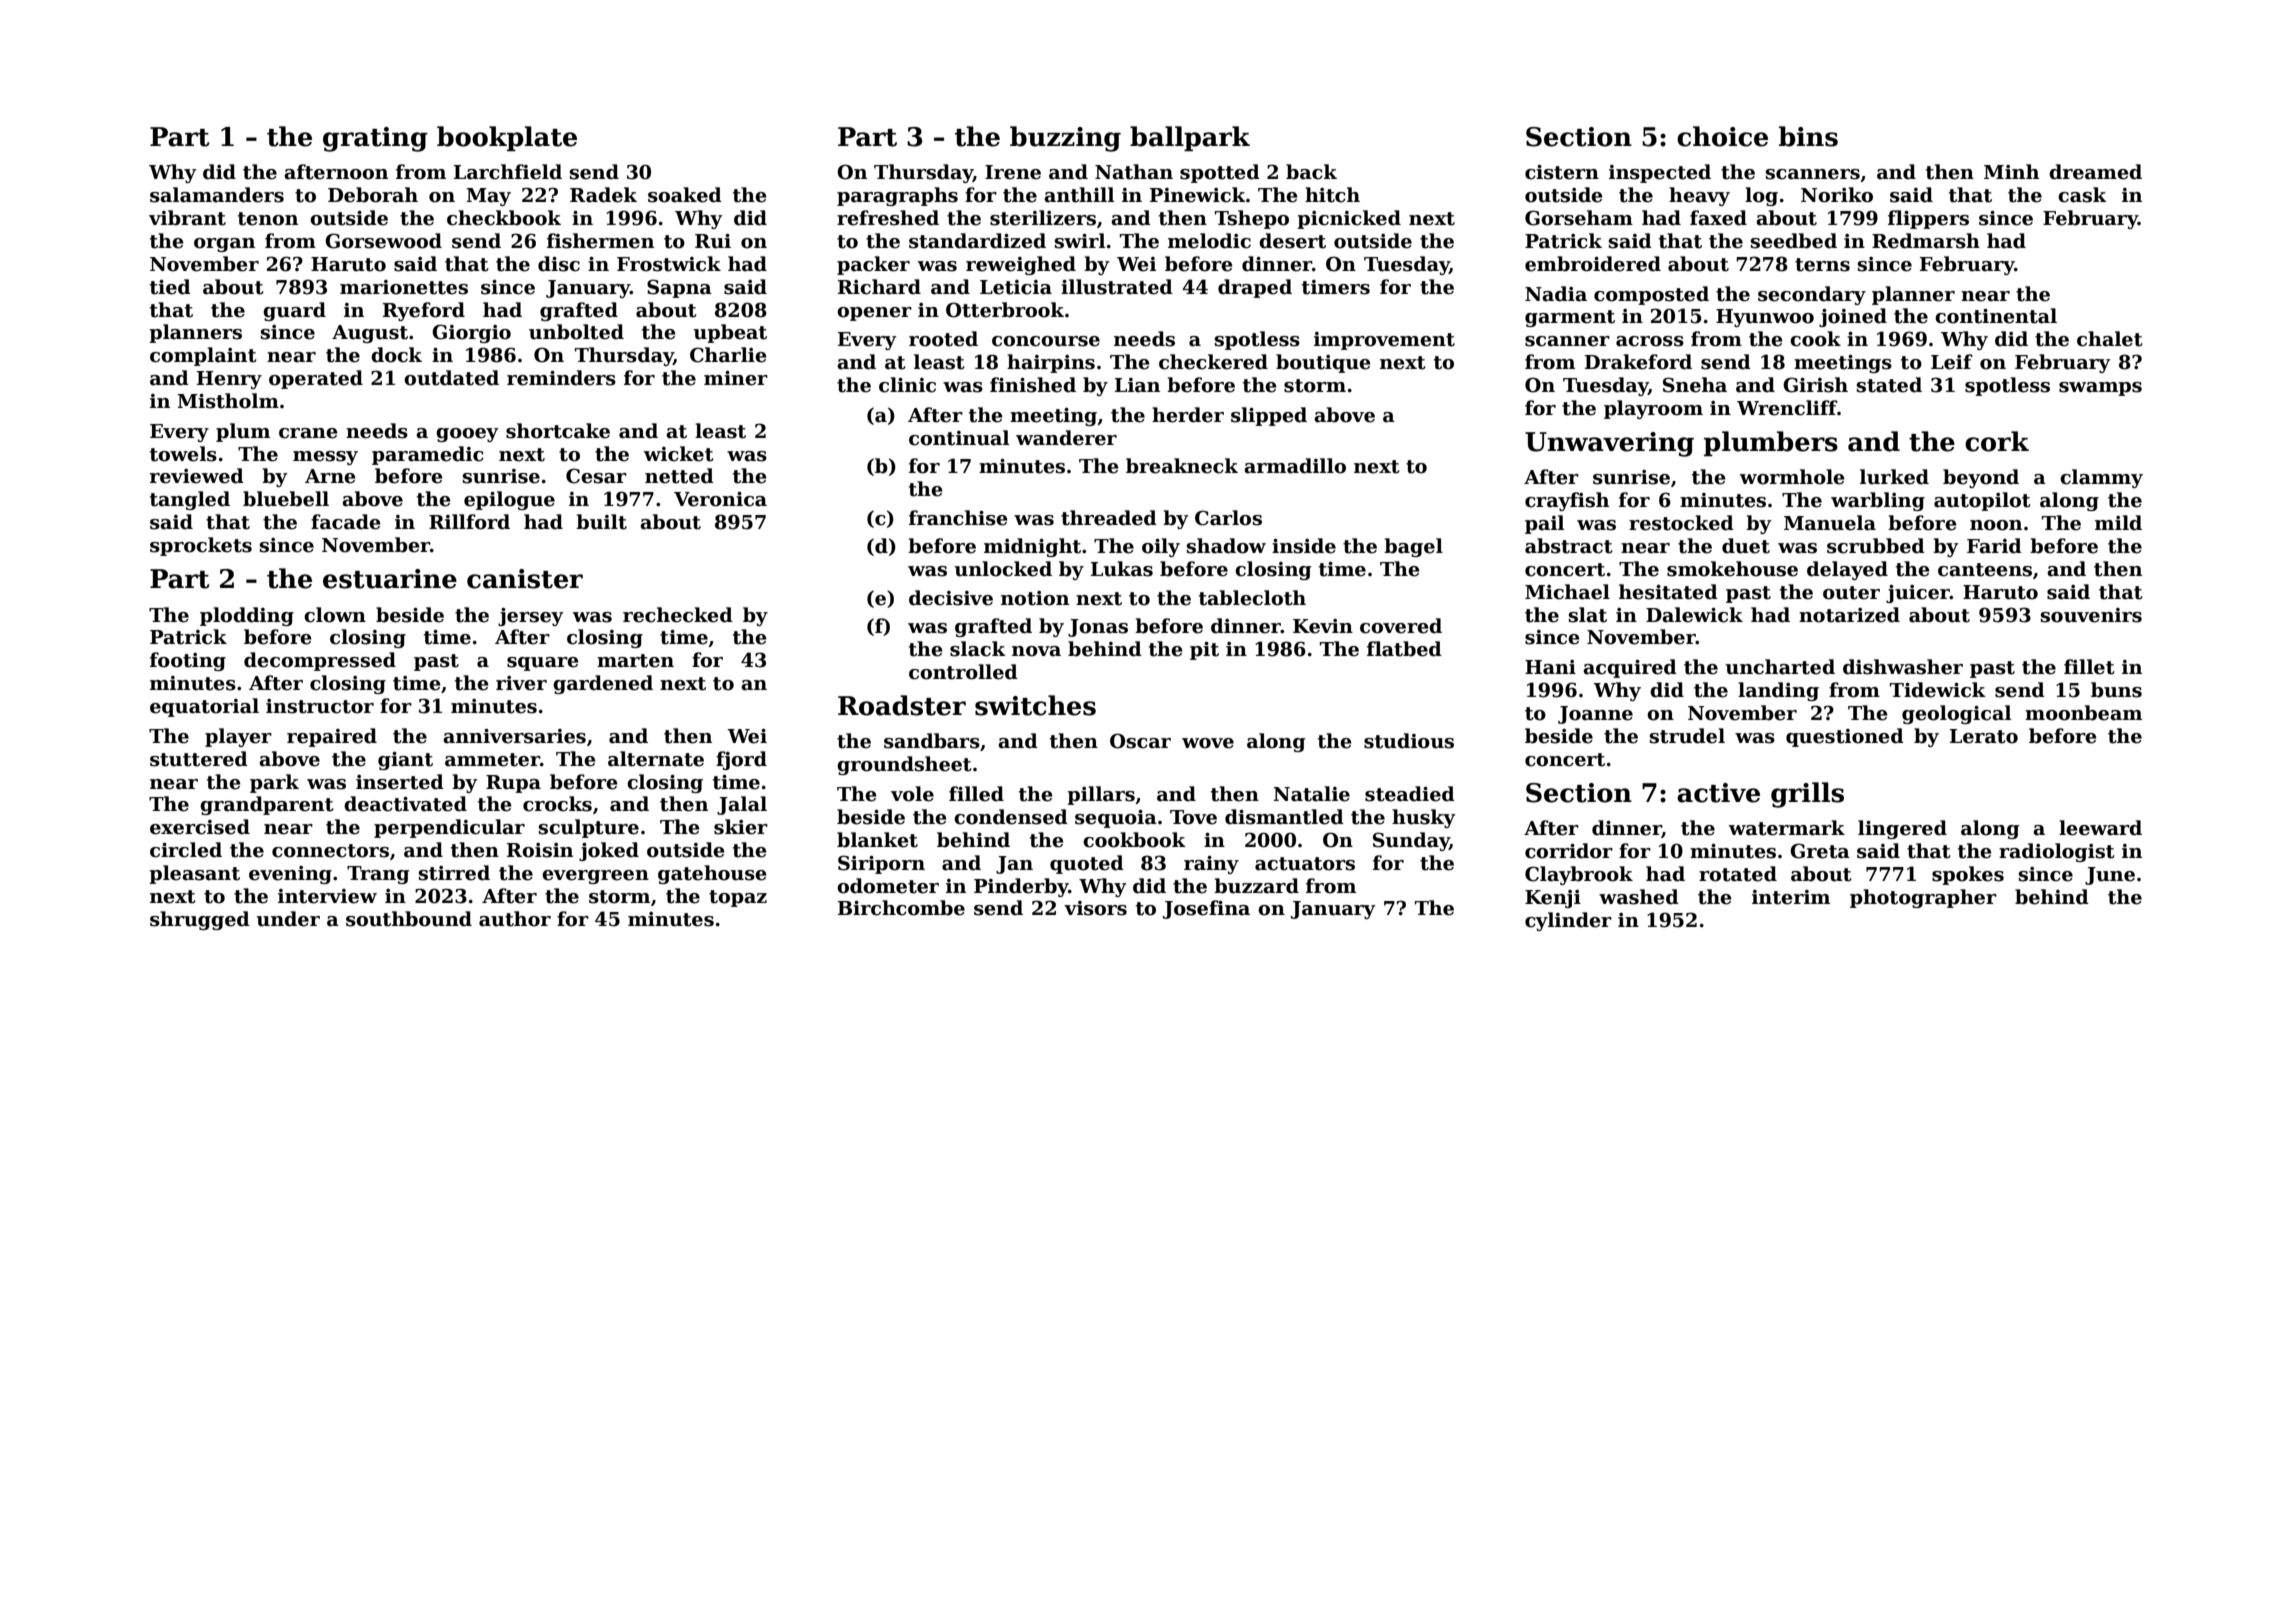 The width and height of the page is (2292, 1620). I want to click on delayed, so click(1847, 570).
